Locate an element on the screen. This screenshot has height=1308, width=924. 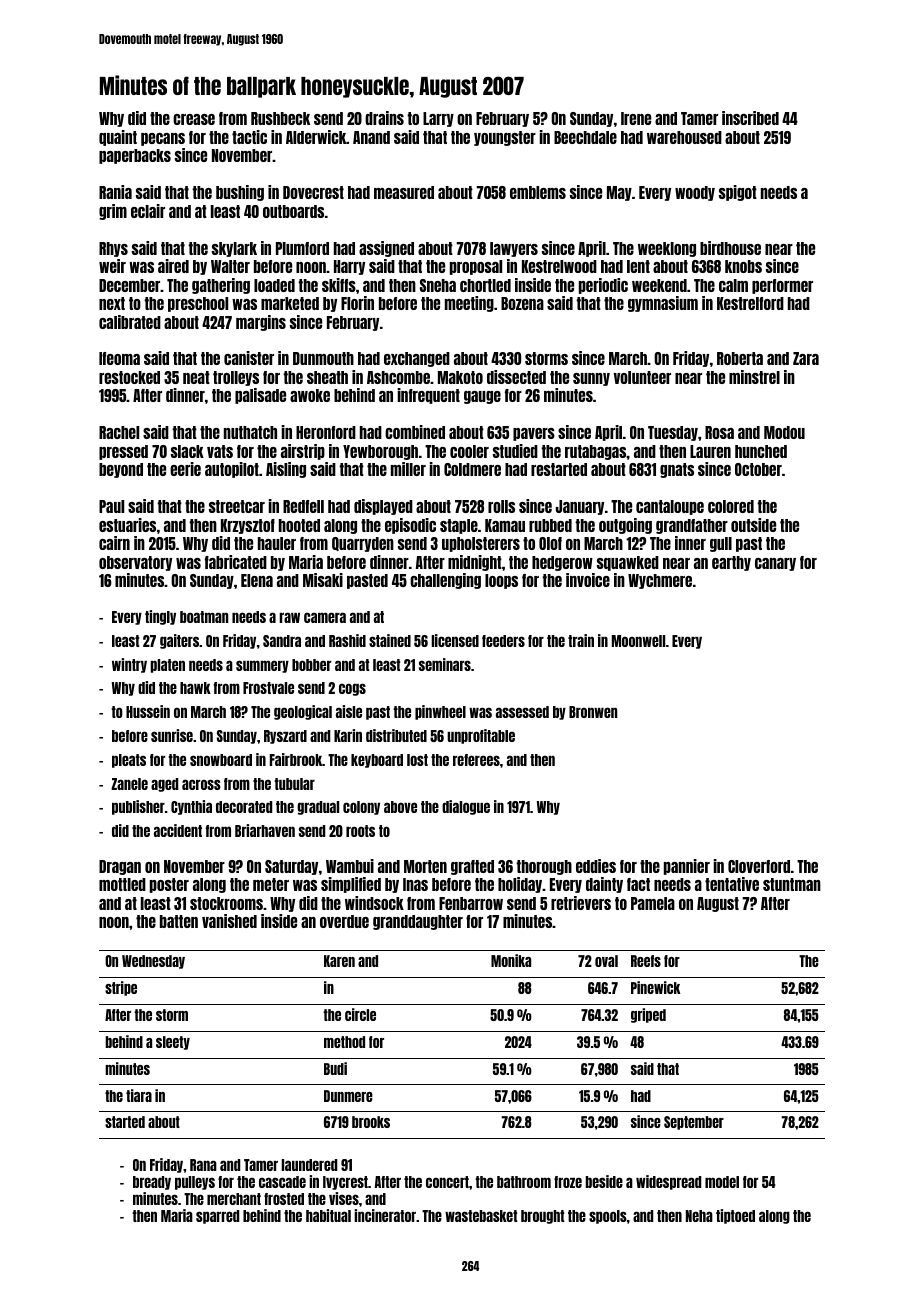
Rushbeck is located at coordinates (280, 118).
